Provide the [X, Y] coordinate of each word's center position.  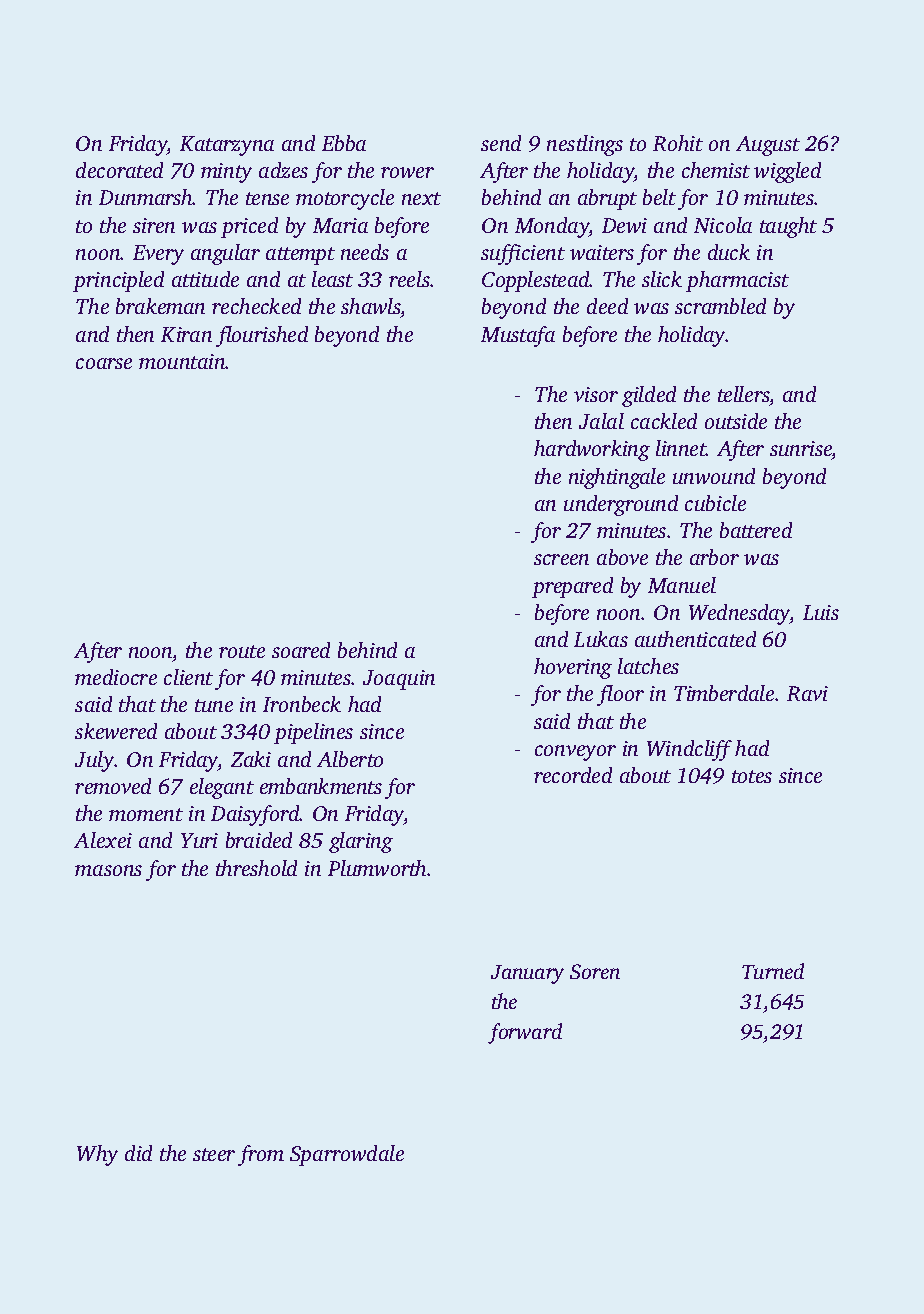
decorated [119, 170]
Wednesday [739, 614]
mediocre [116, 677]
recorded [573, 775]
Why [97, 1155]
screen [561, 559]
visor [596, 394]
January [527, 974]
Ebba [344, 143]
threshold [256, 868]
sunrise [801, 450]
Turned [773, 971]
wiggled [787, 172]
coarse [104, 363]
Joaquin [399, 680]
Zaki [251, 759]
